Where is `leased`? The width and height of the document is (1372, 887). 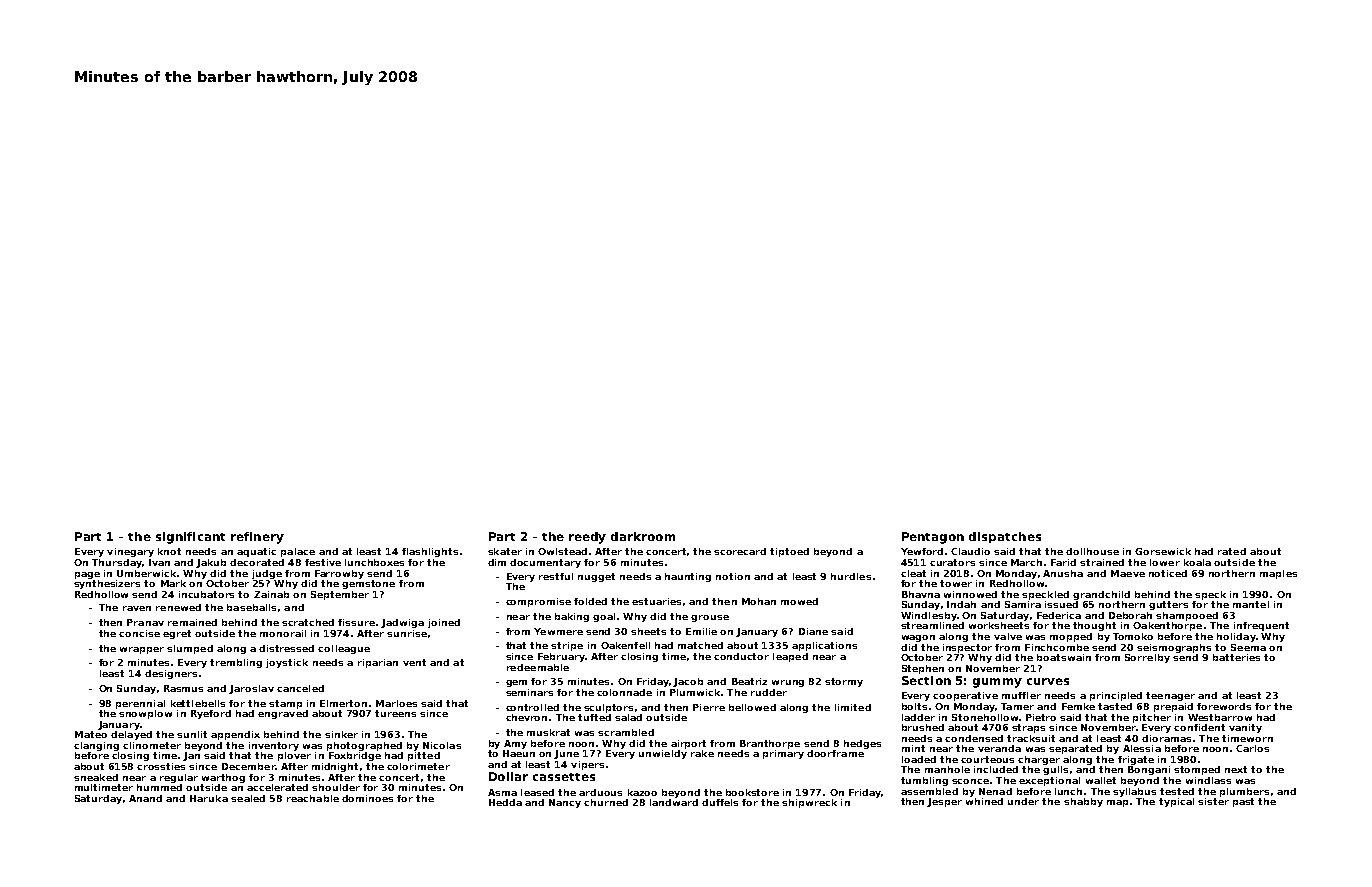
leased is located at coordinates (537, 792).
